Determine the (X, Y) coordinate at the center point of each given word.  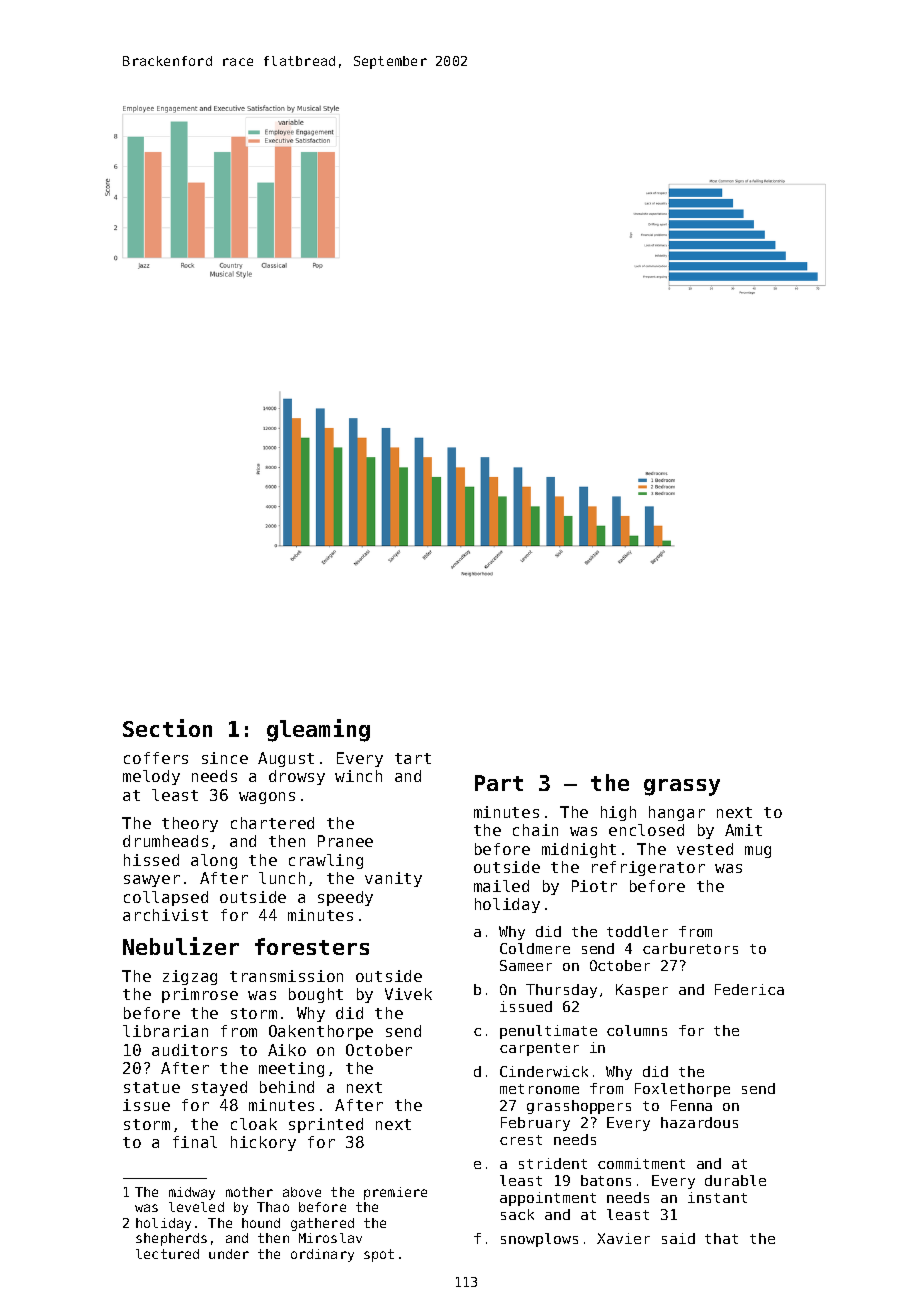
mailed (501, 886)
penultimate (548, 1032)
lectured (167, 1254)
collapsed (166, 898)
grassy (682, 787)
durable (735, 1180)
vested (705, 849)
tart (413, 758)
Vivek (408, 994)
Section (167, 728)
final (195, 1142)
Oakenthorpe (321, 1032)
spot (379, 1255)
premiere (395, 1193)
